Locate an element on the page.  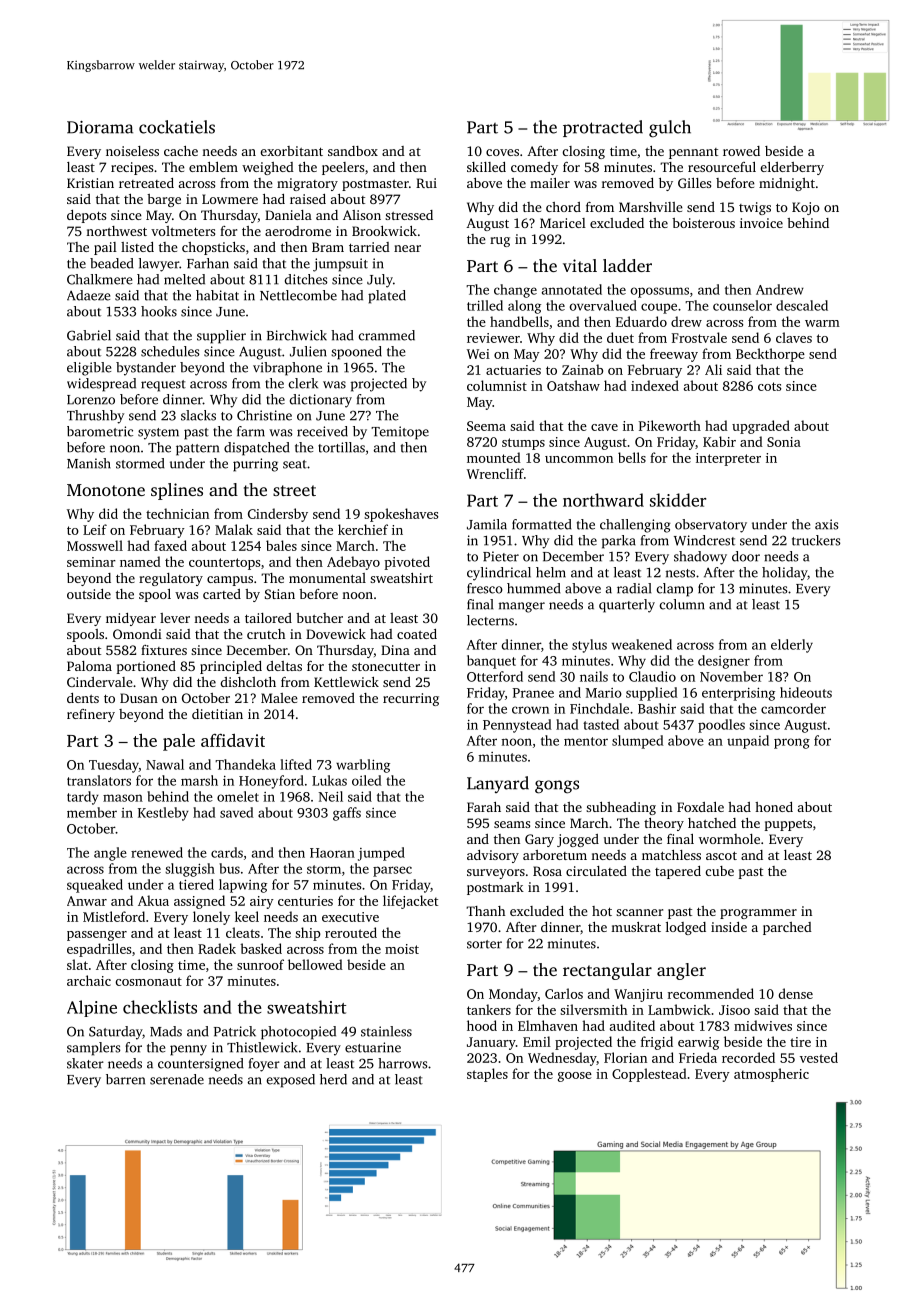
elderberry is located at coordinates (792, 168).
